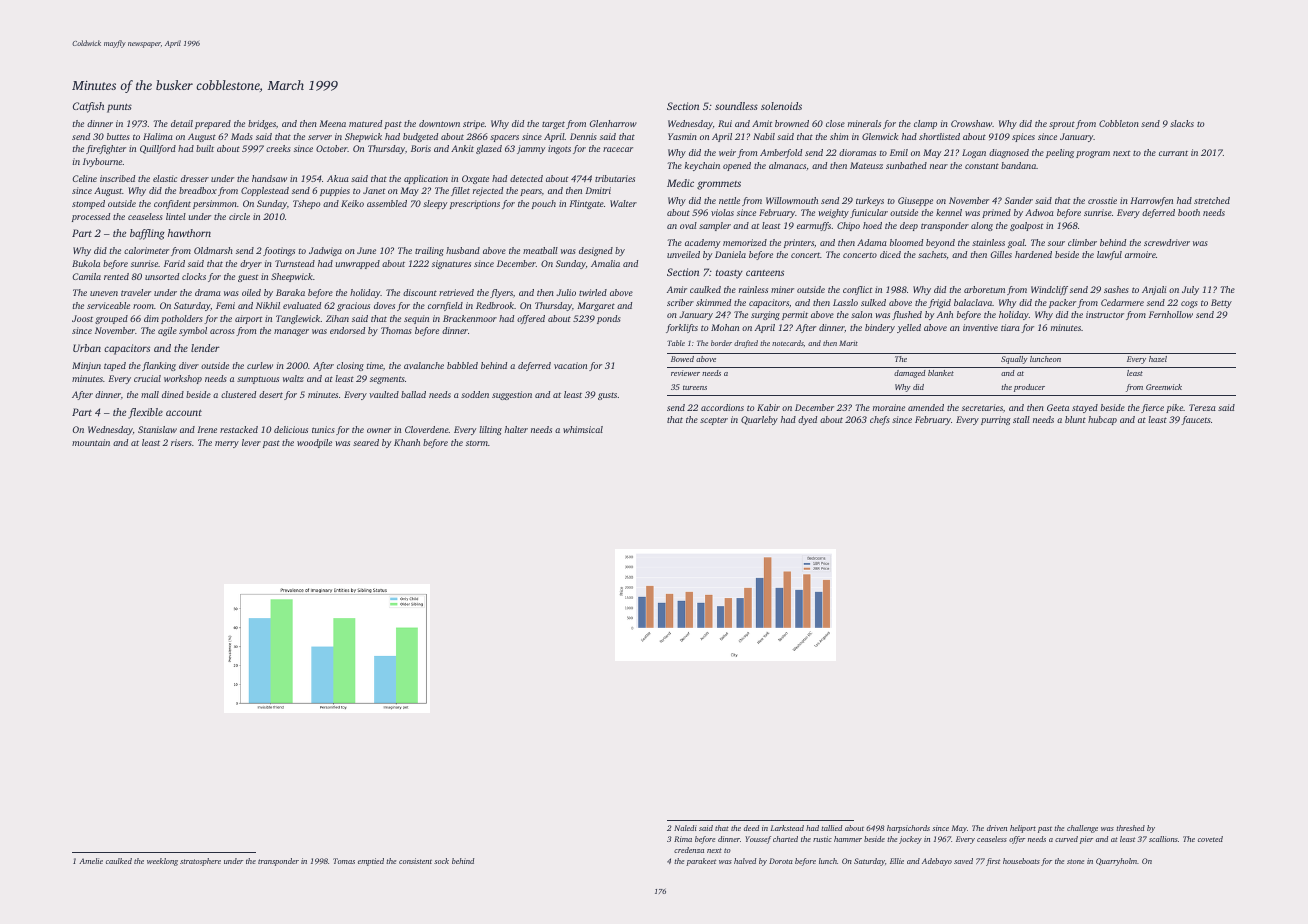 The image size is (1308, 924). Describe the element at coordinates (365, 123) in the document. I see `matured` at that location.
